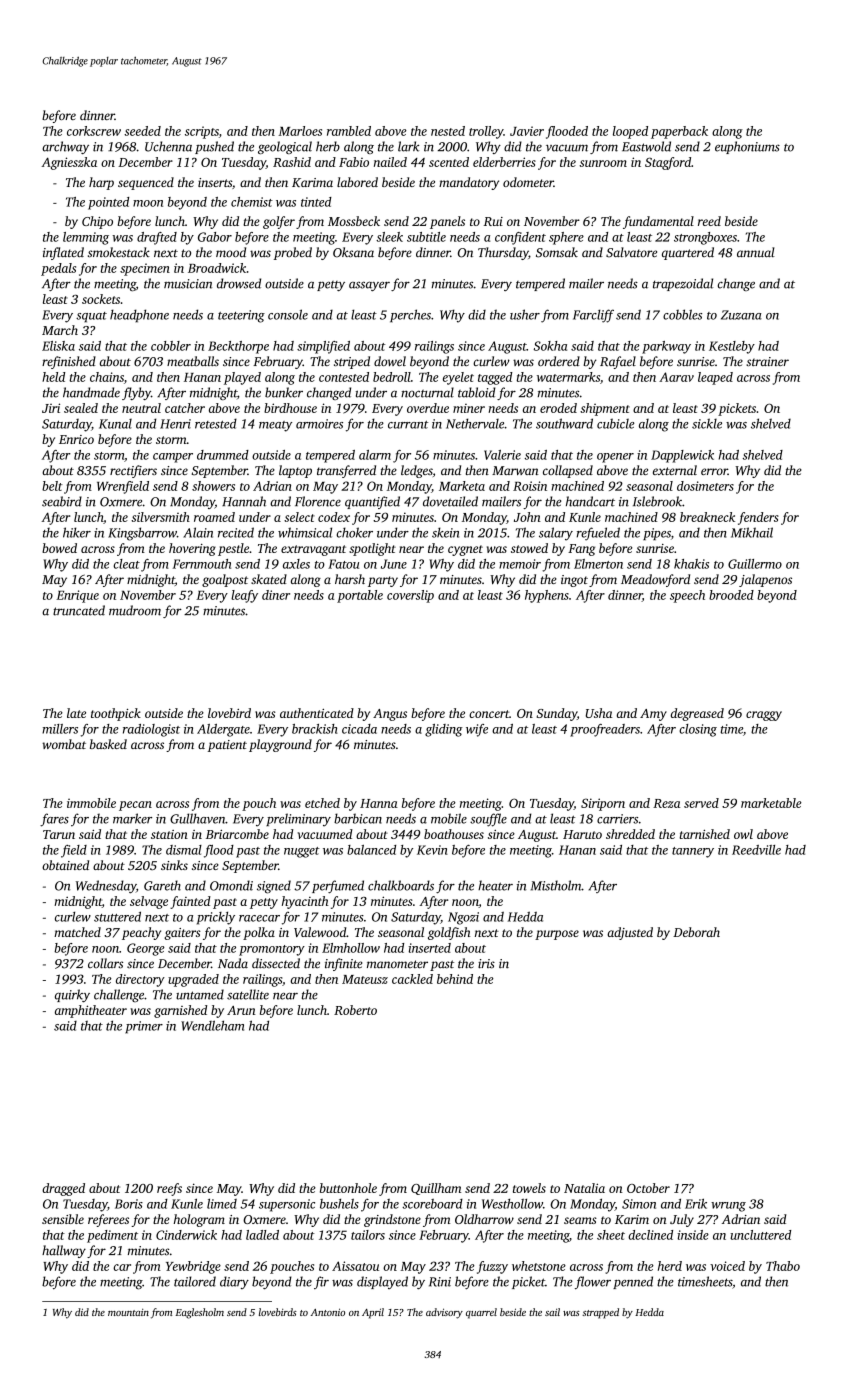 The height and width of the page is (1400, 849). Describe the element at coordinates (430, 948) in the page. I see `inserted` at that location.
